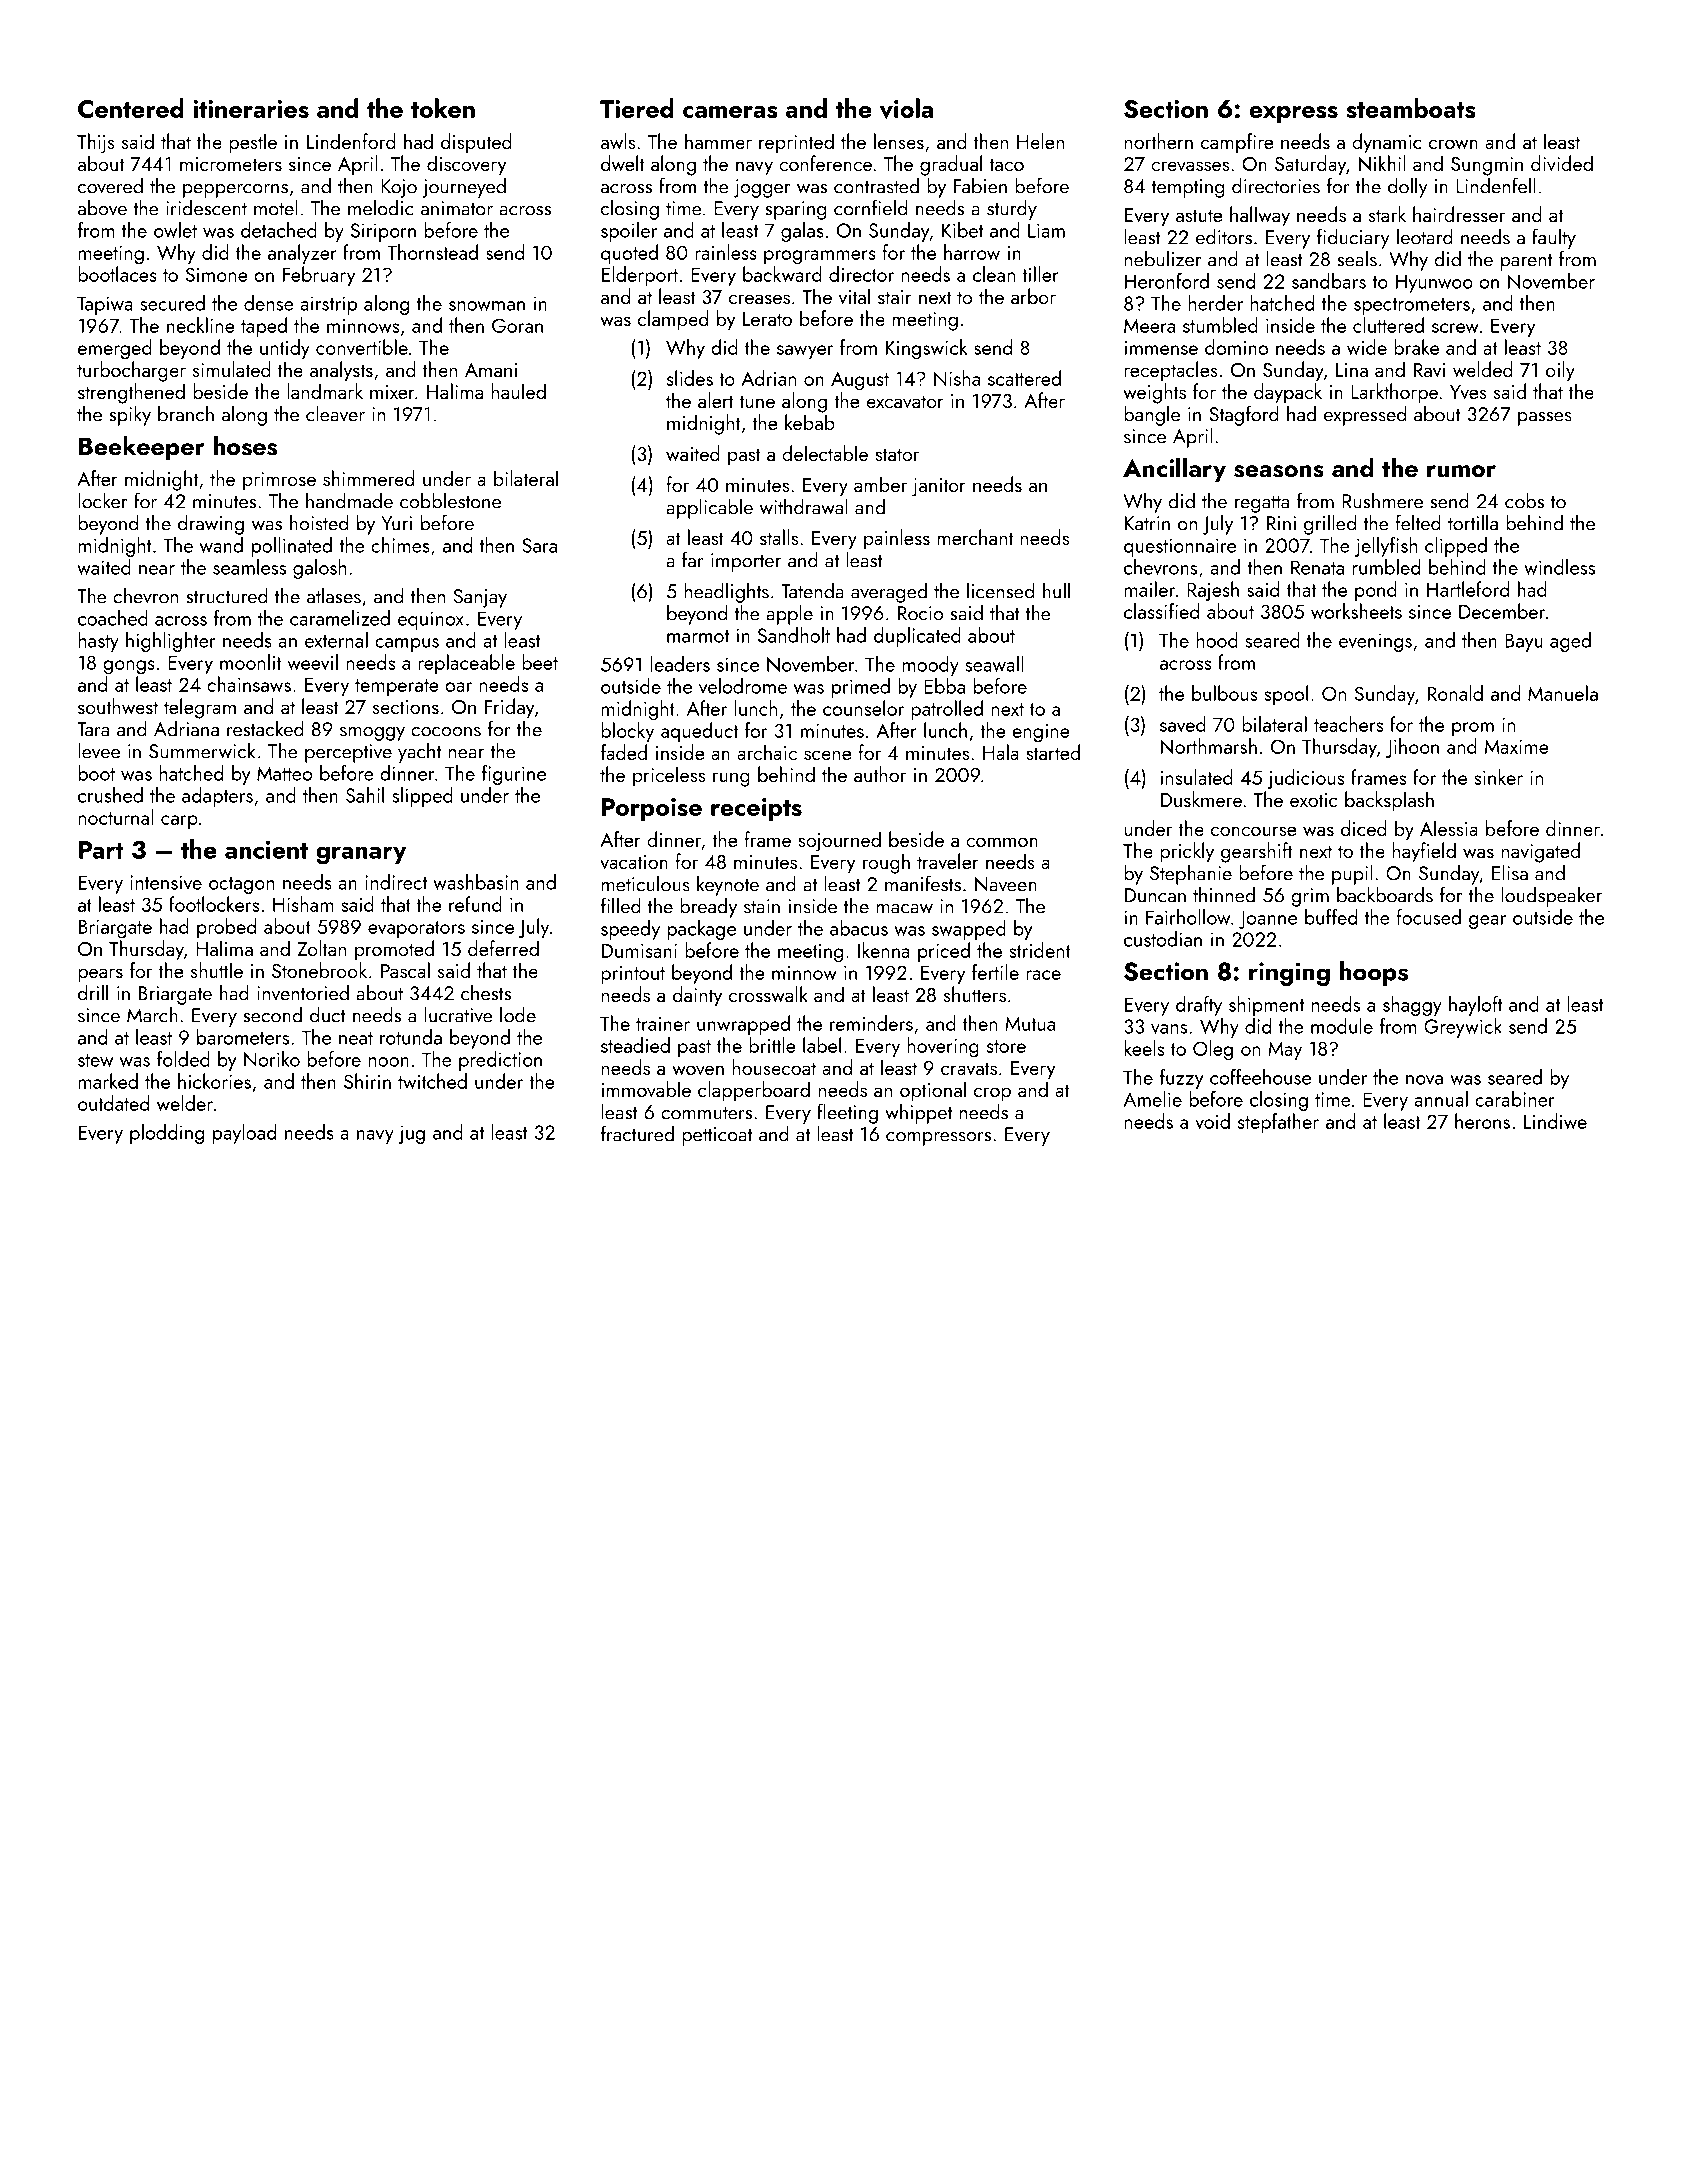 The image size is (1683, 2178). I want to click on marmot, so click(698, 636).
